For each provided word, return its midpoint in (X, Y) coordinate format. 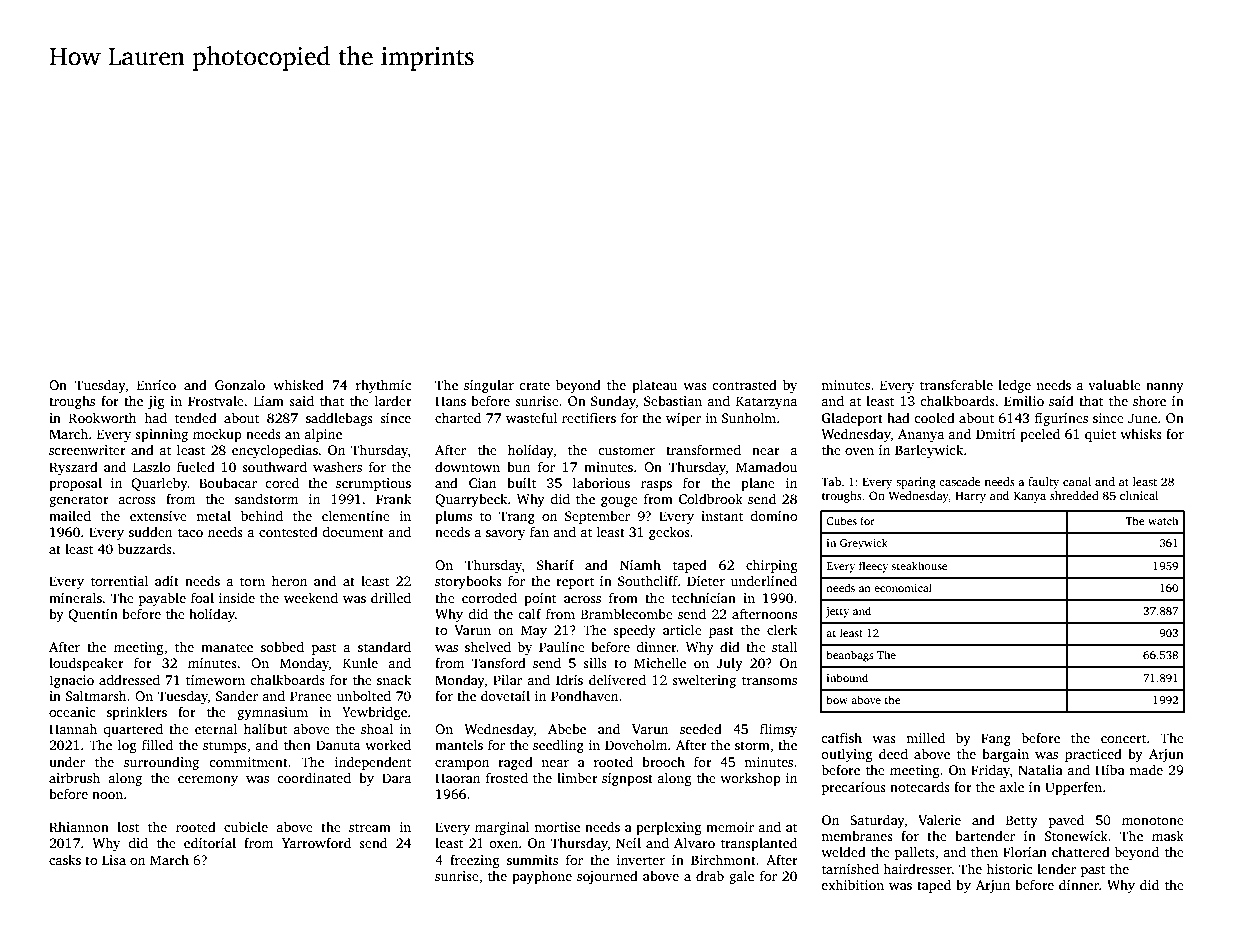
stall (784, 646)
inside (237, 597)
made (1146, 769)
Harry (970, 497)
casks (65, 859)
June (1142, 418)
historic (1009, 868)
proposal (75, 484)
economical (903, 587)
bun (518, 466)
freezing (475, 861)
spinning (161, 435)
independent (373, 763)
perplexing (669, 828)
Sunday (613, 402)
